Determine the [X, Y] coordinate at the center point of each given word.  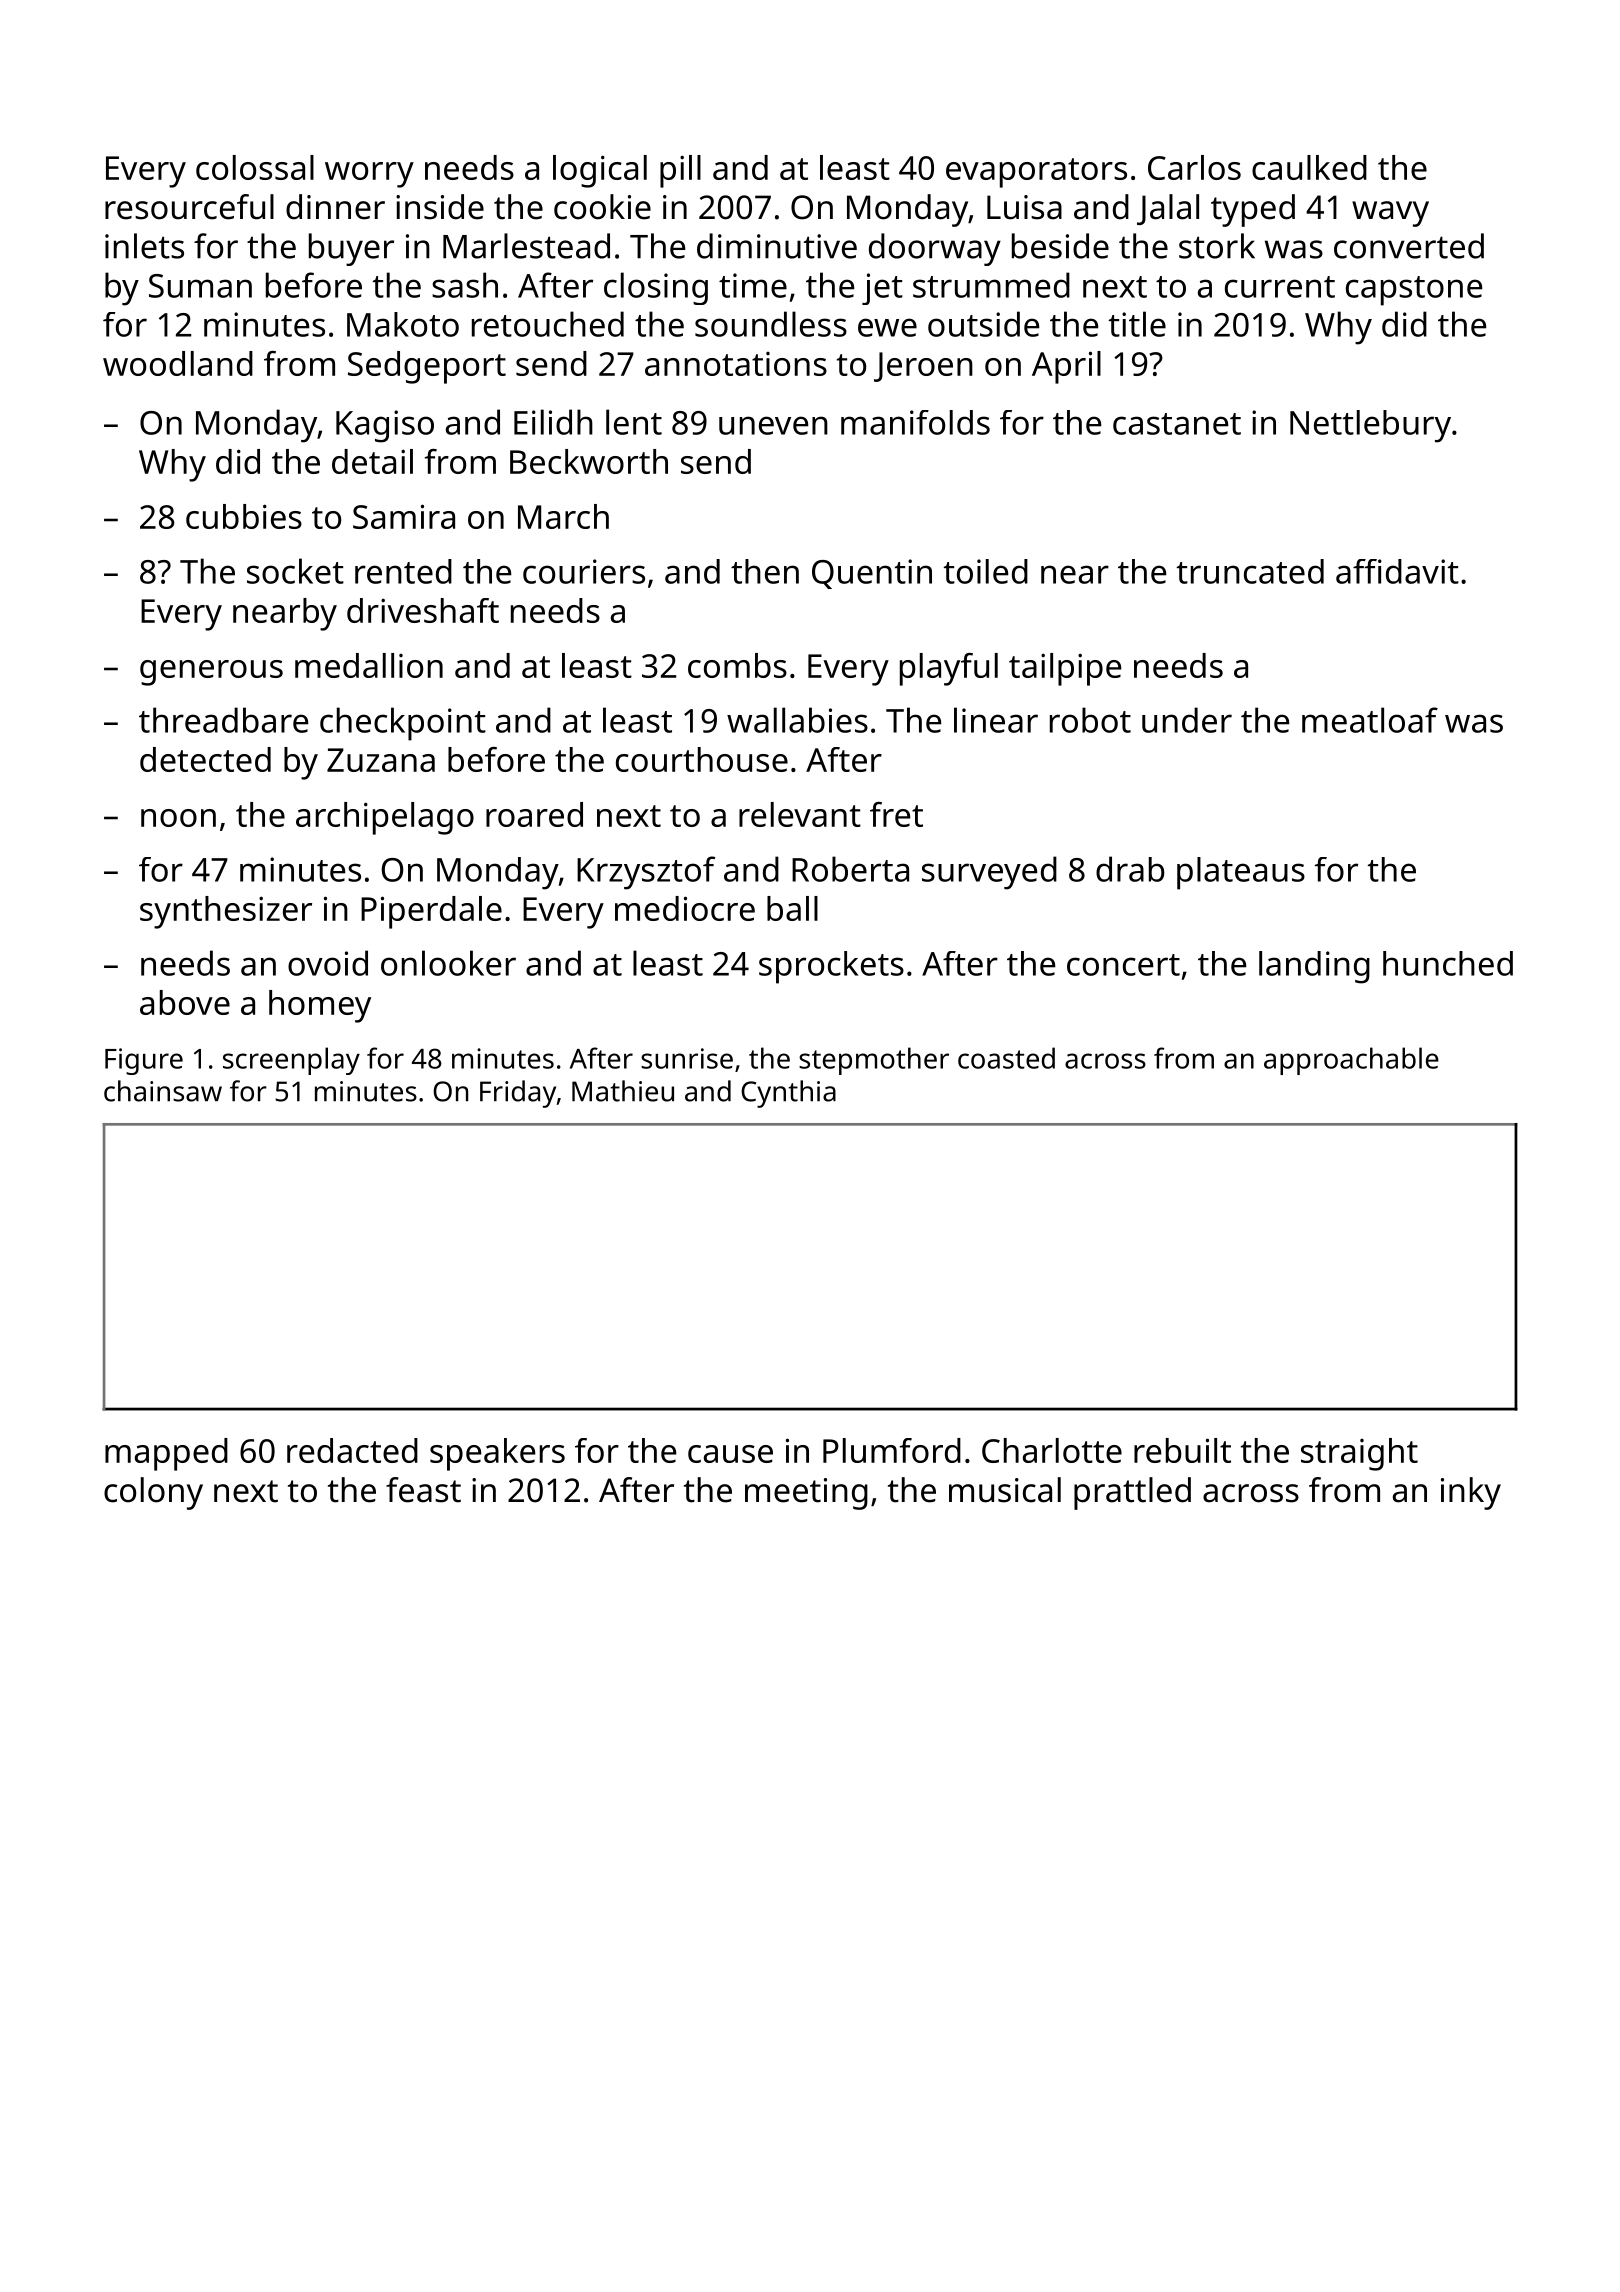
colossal [255, 167]
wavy [1390, 214]
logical [600, 171]
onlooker [448, 963]
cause [730, 1454]
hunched [1448, 963]
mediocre [685, 908]
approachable [1351, 1061]
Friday [518, 1094]
